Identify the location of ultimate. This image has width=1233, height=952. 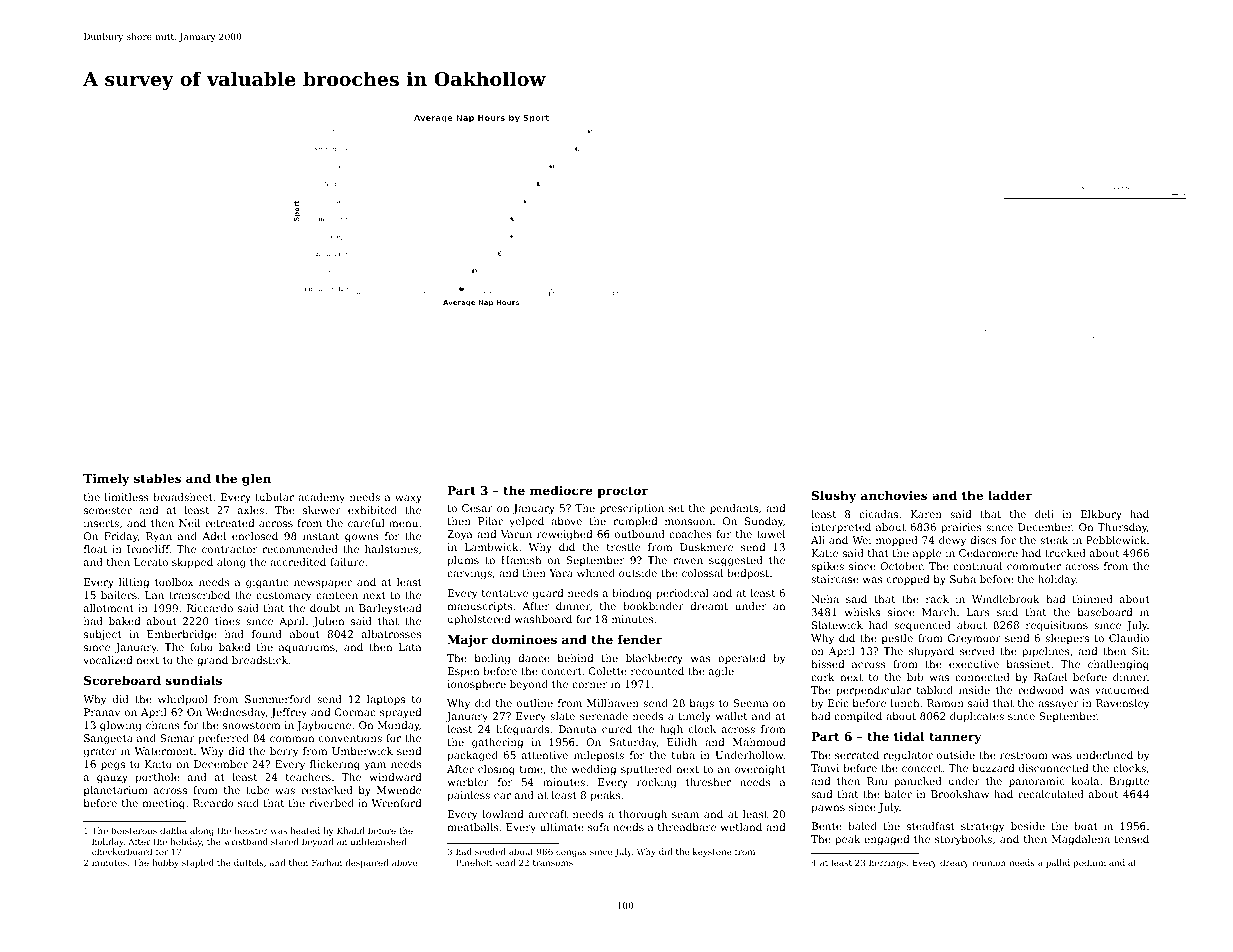
(562, 827).
